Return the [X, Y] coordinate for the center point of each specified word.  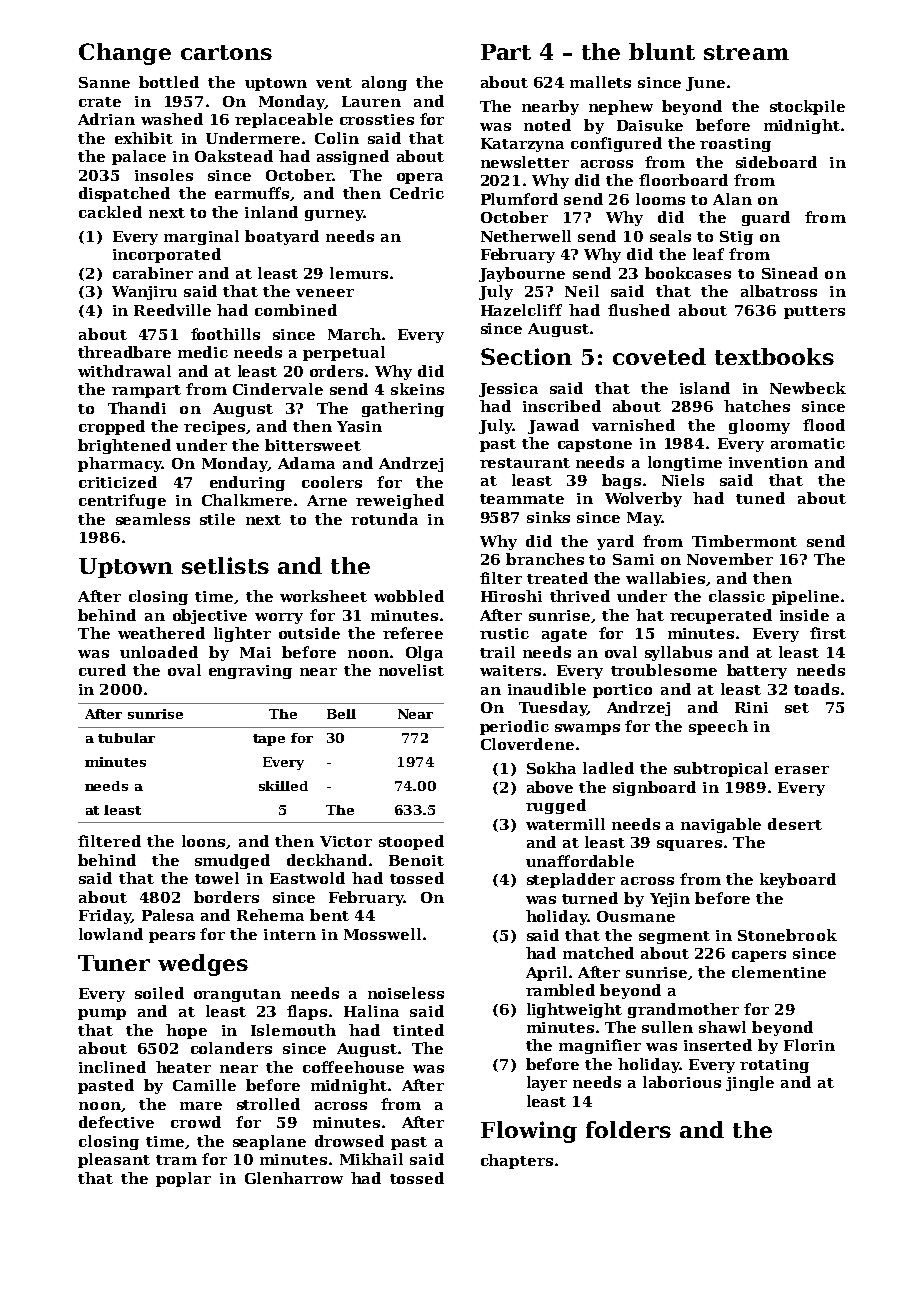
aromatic [808, 443]
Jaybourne [522, 274]
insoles [164, 175]
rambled [560, 990]
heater [183, 1067]
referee [413, 633]
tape [269, 740]
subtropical [721, 769]
